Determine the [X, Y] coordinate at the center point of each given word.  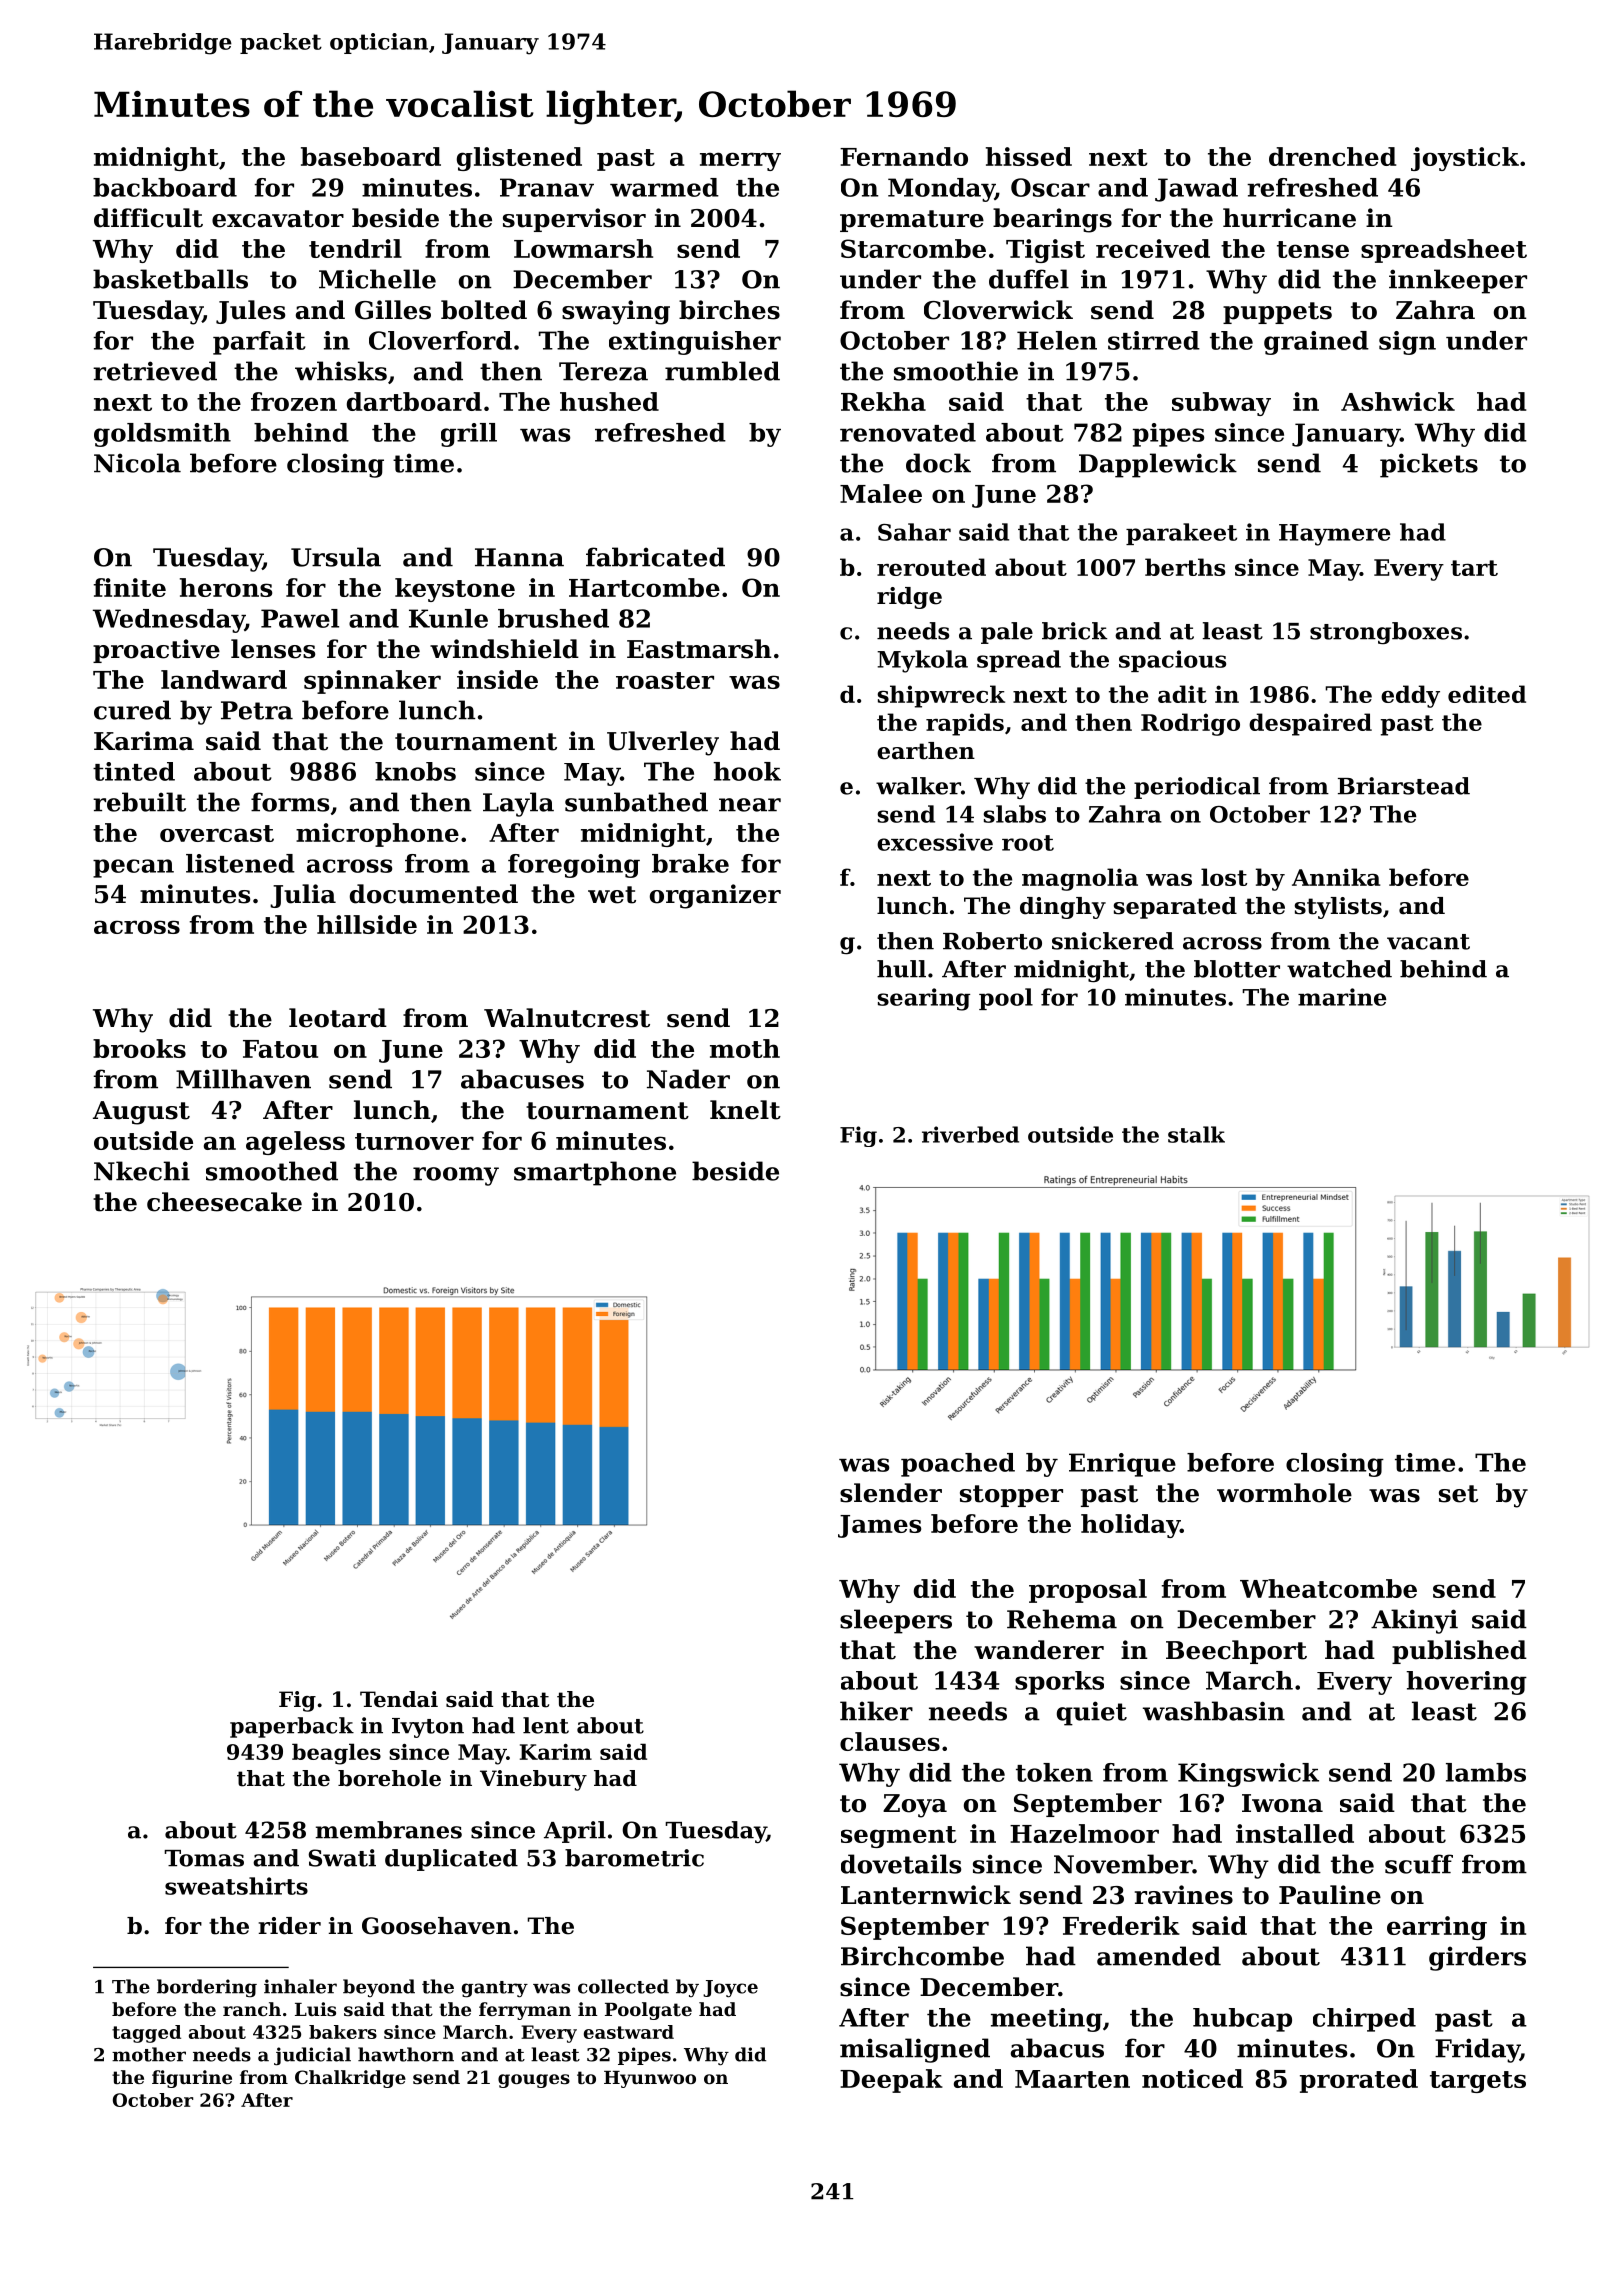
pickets [1429, 465]
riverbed [970, 1134]
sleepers [896, 1621]
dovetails [901, 1864]
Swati [342, 1858]
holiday [1130, 1526]
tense [1313, 249]
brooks [139, 1048]
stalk [1196, 1134]
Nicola [137, 463]
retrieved [155, 371]
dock [938, 463]
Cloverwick [998, 310]
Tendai [399, 1699]
